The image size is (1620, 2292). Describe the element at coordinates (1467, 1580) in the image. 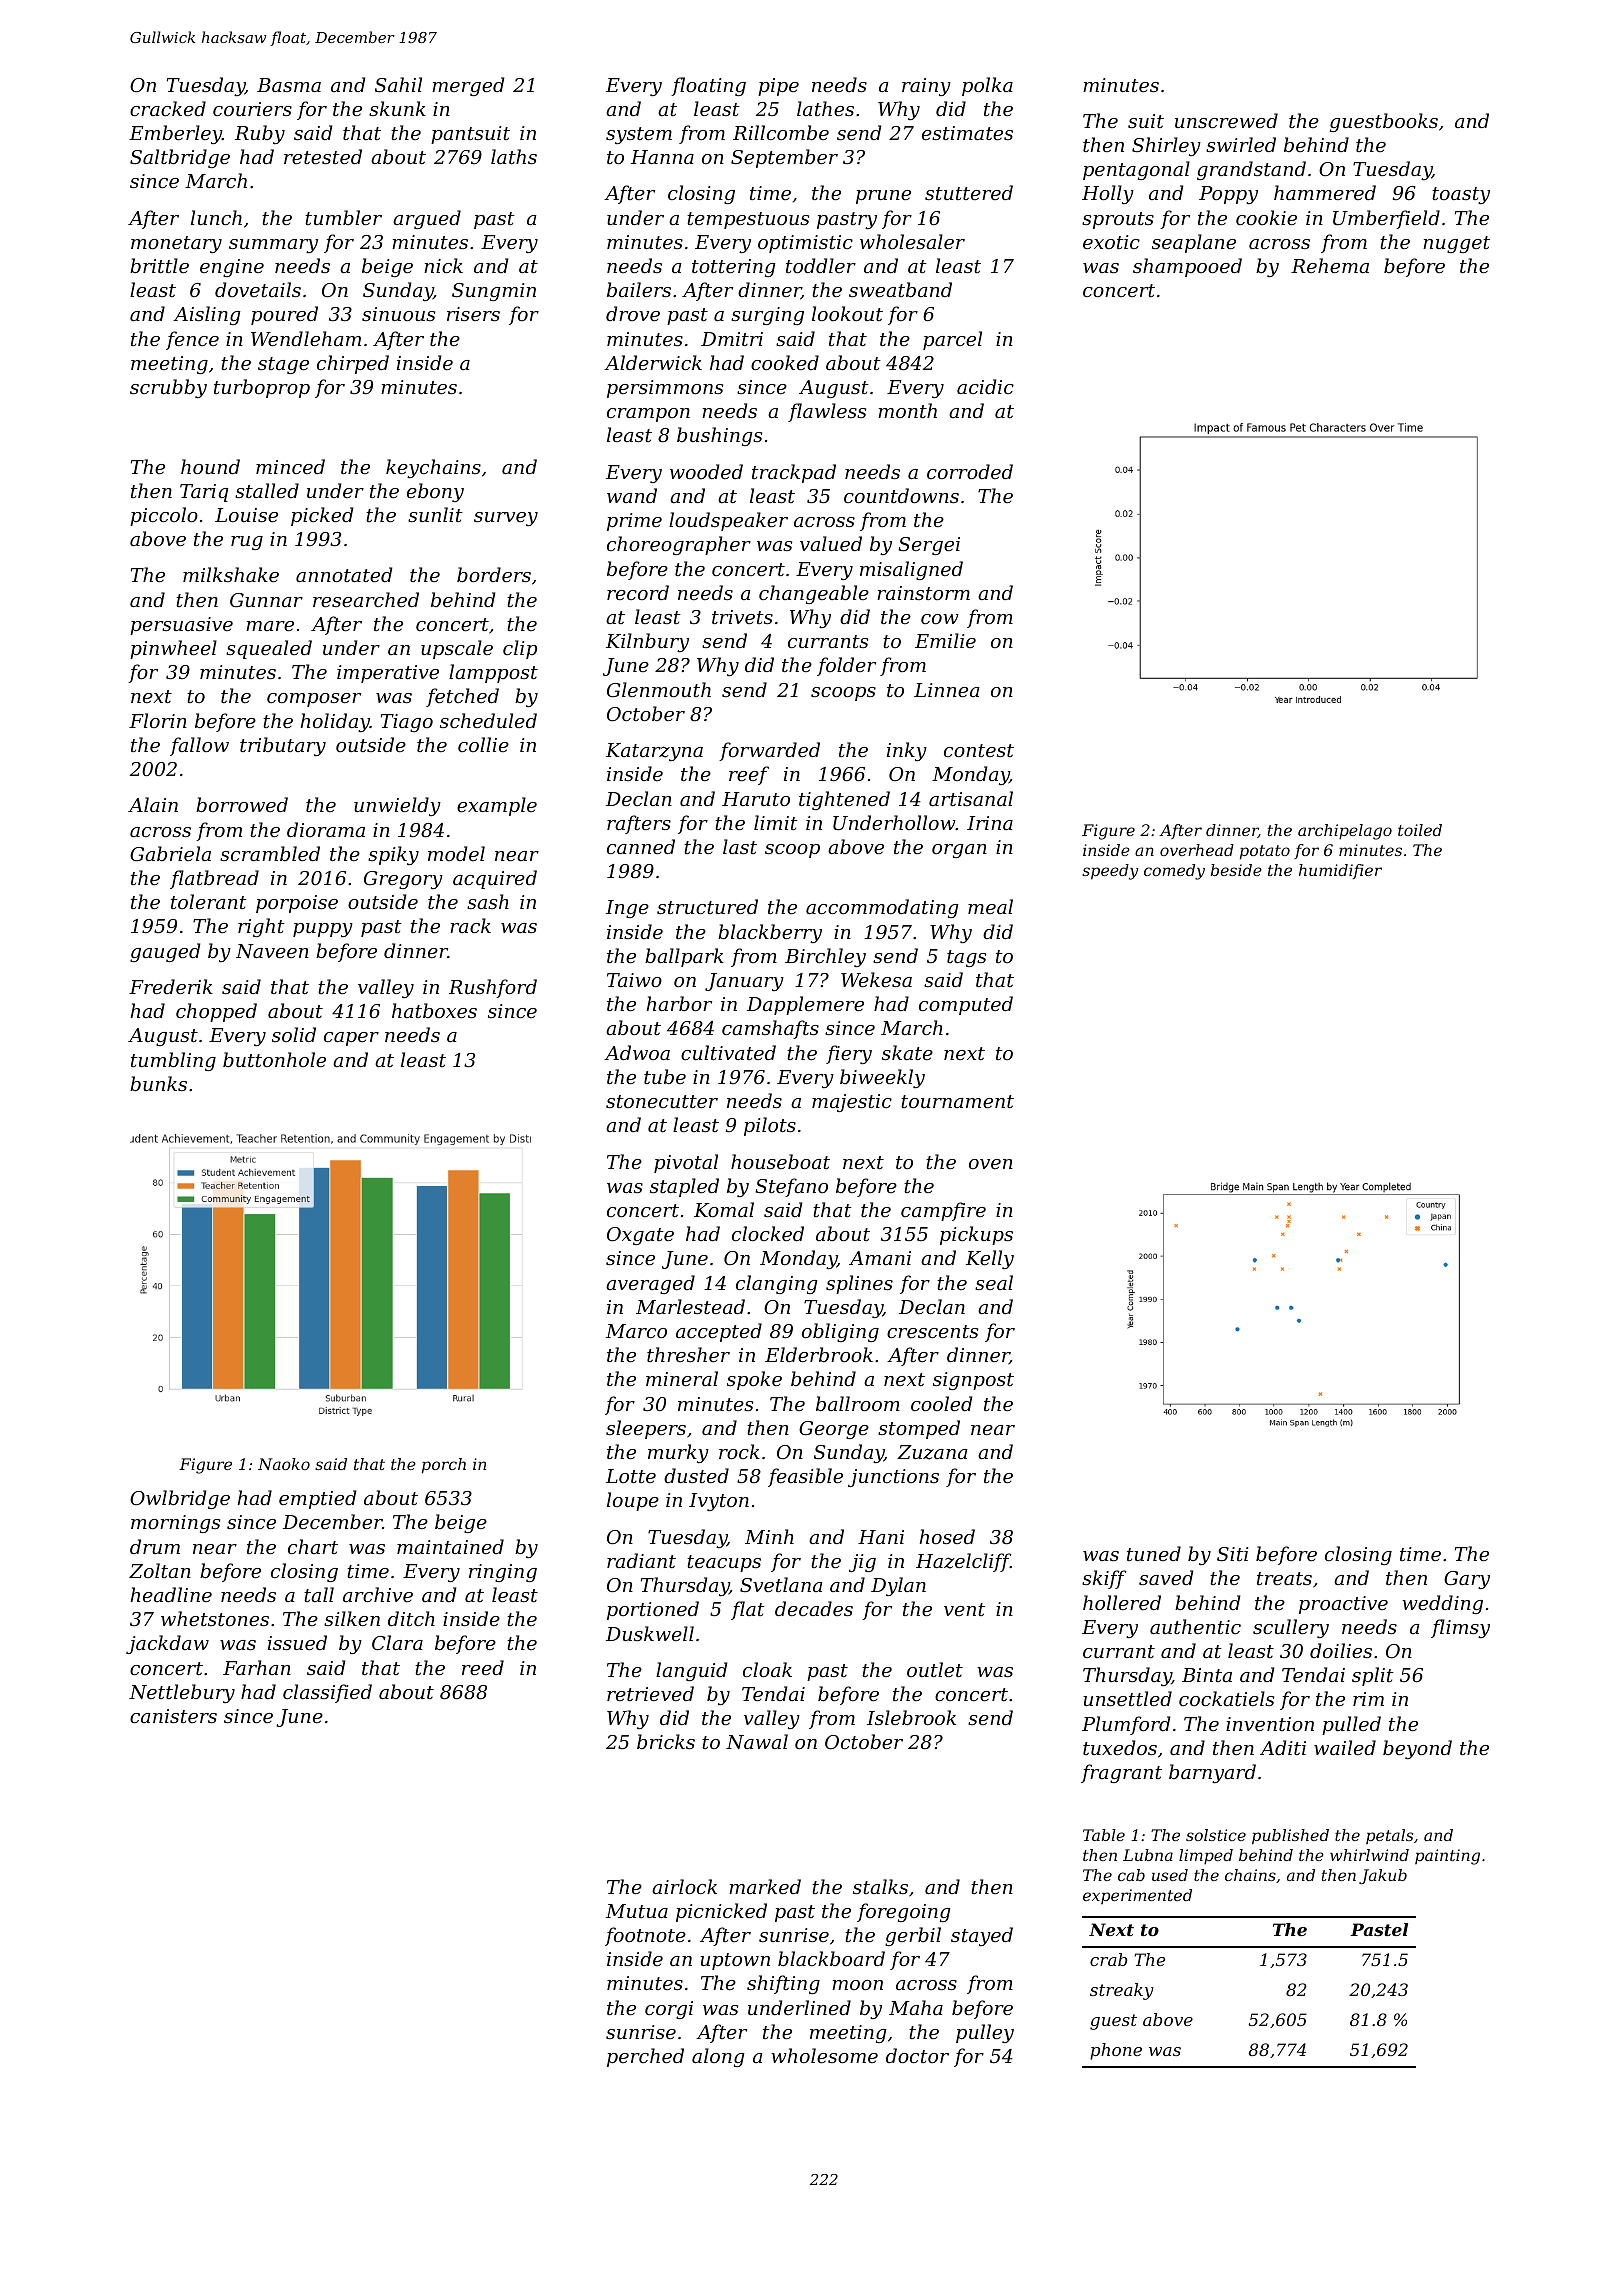

I see `Gary` at that location.
